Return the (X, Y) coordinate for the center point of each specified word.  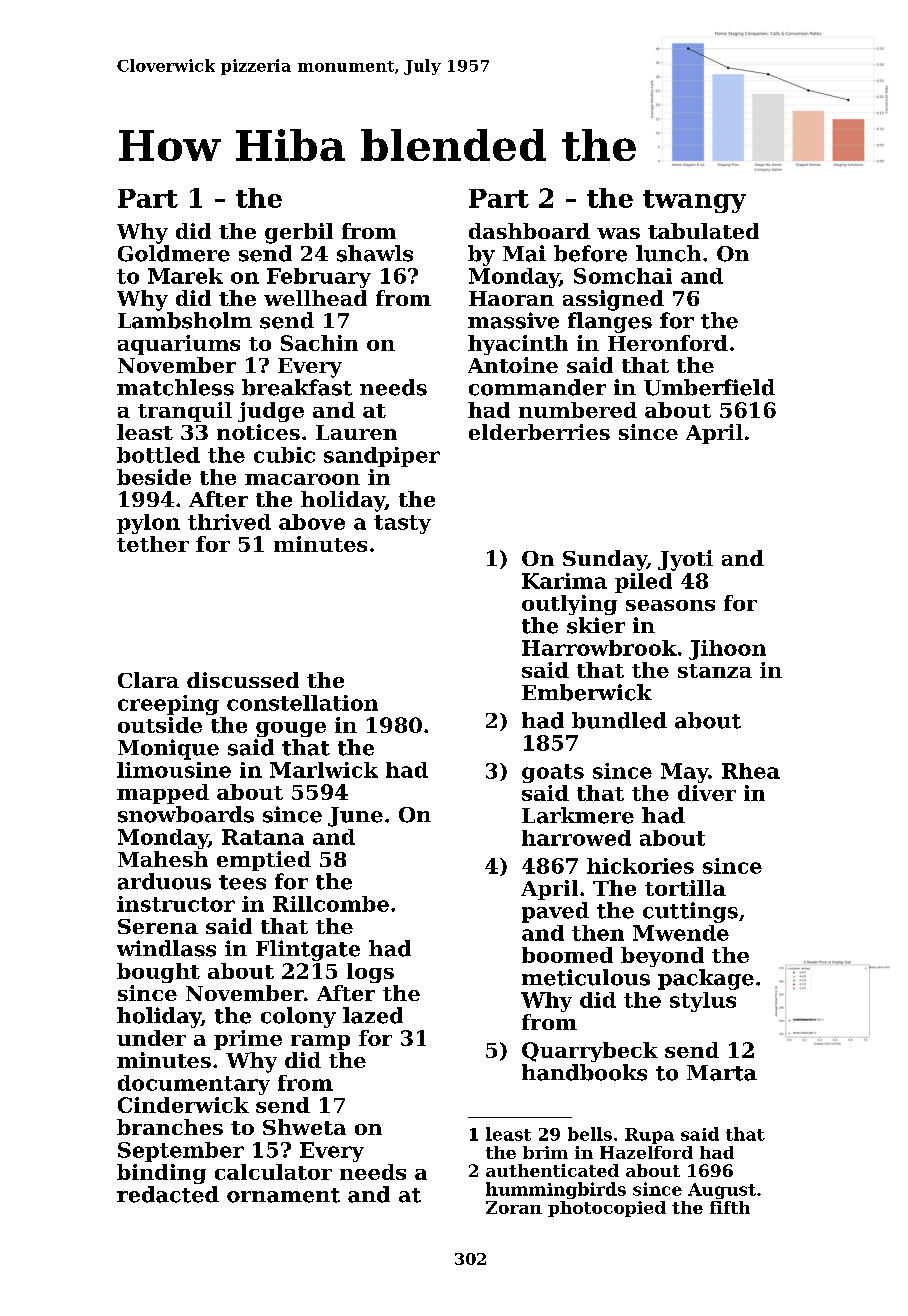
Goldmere (174, 253)
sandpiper (382, 457)
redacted (168, 1194)
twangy (694, 201)
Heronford (668, 343)
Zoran (514, 1207)
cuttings (690, 912)
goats (553, 773)
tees (242, 882)
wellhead (315, 298)
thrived (229, 522)
